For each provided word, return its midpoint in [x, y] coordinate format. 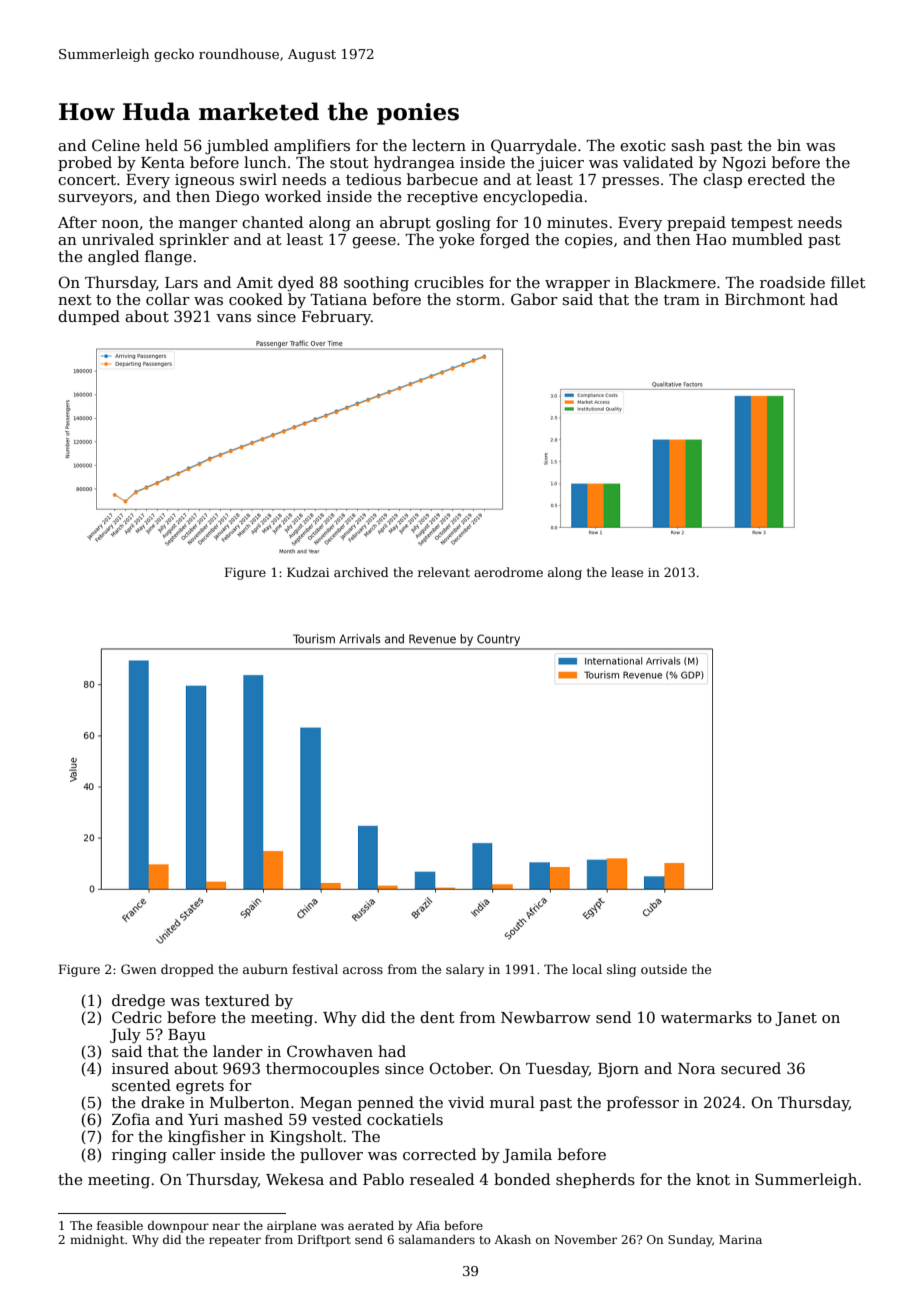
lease [627, 572]
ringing [139, 1156]
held [161, 145]
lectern [439, 145]
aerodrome [508, 572]
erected [776, 179]
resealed [442, 1179]
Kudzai [308, 572]
